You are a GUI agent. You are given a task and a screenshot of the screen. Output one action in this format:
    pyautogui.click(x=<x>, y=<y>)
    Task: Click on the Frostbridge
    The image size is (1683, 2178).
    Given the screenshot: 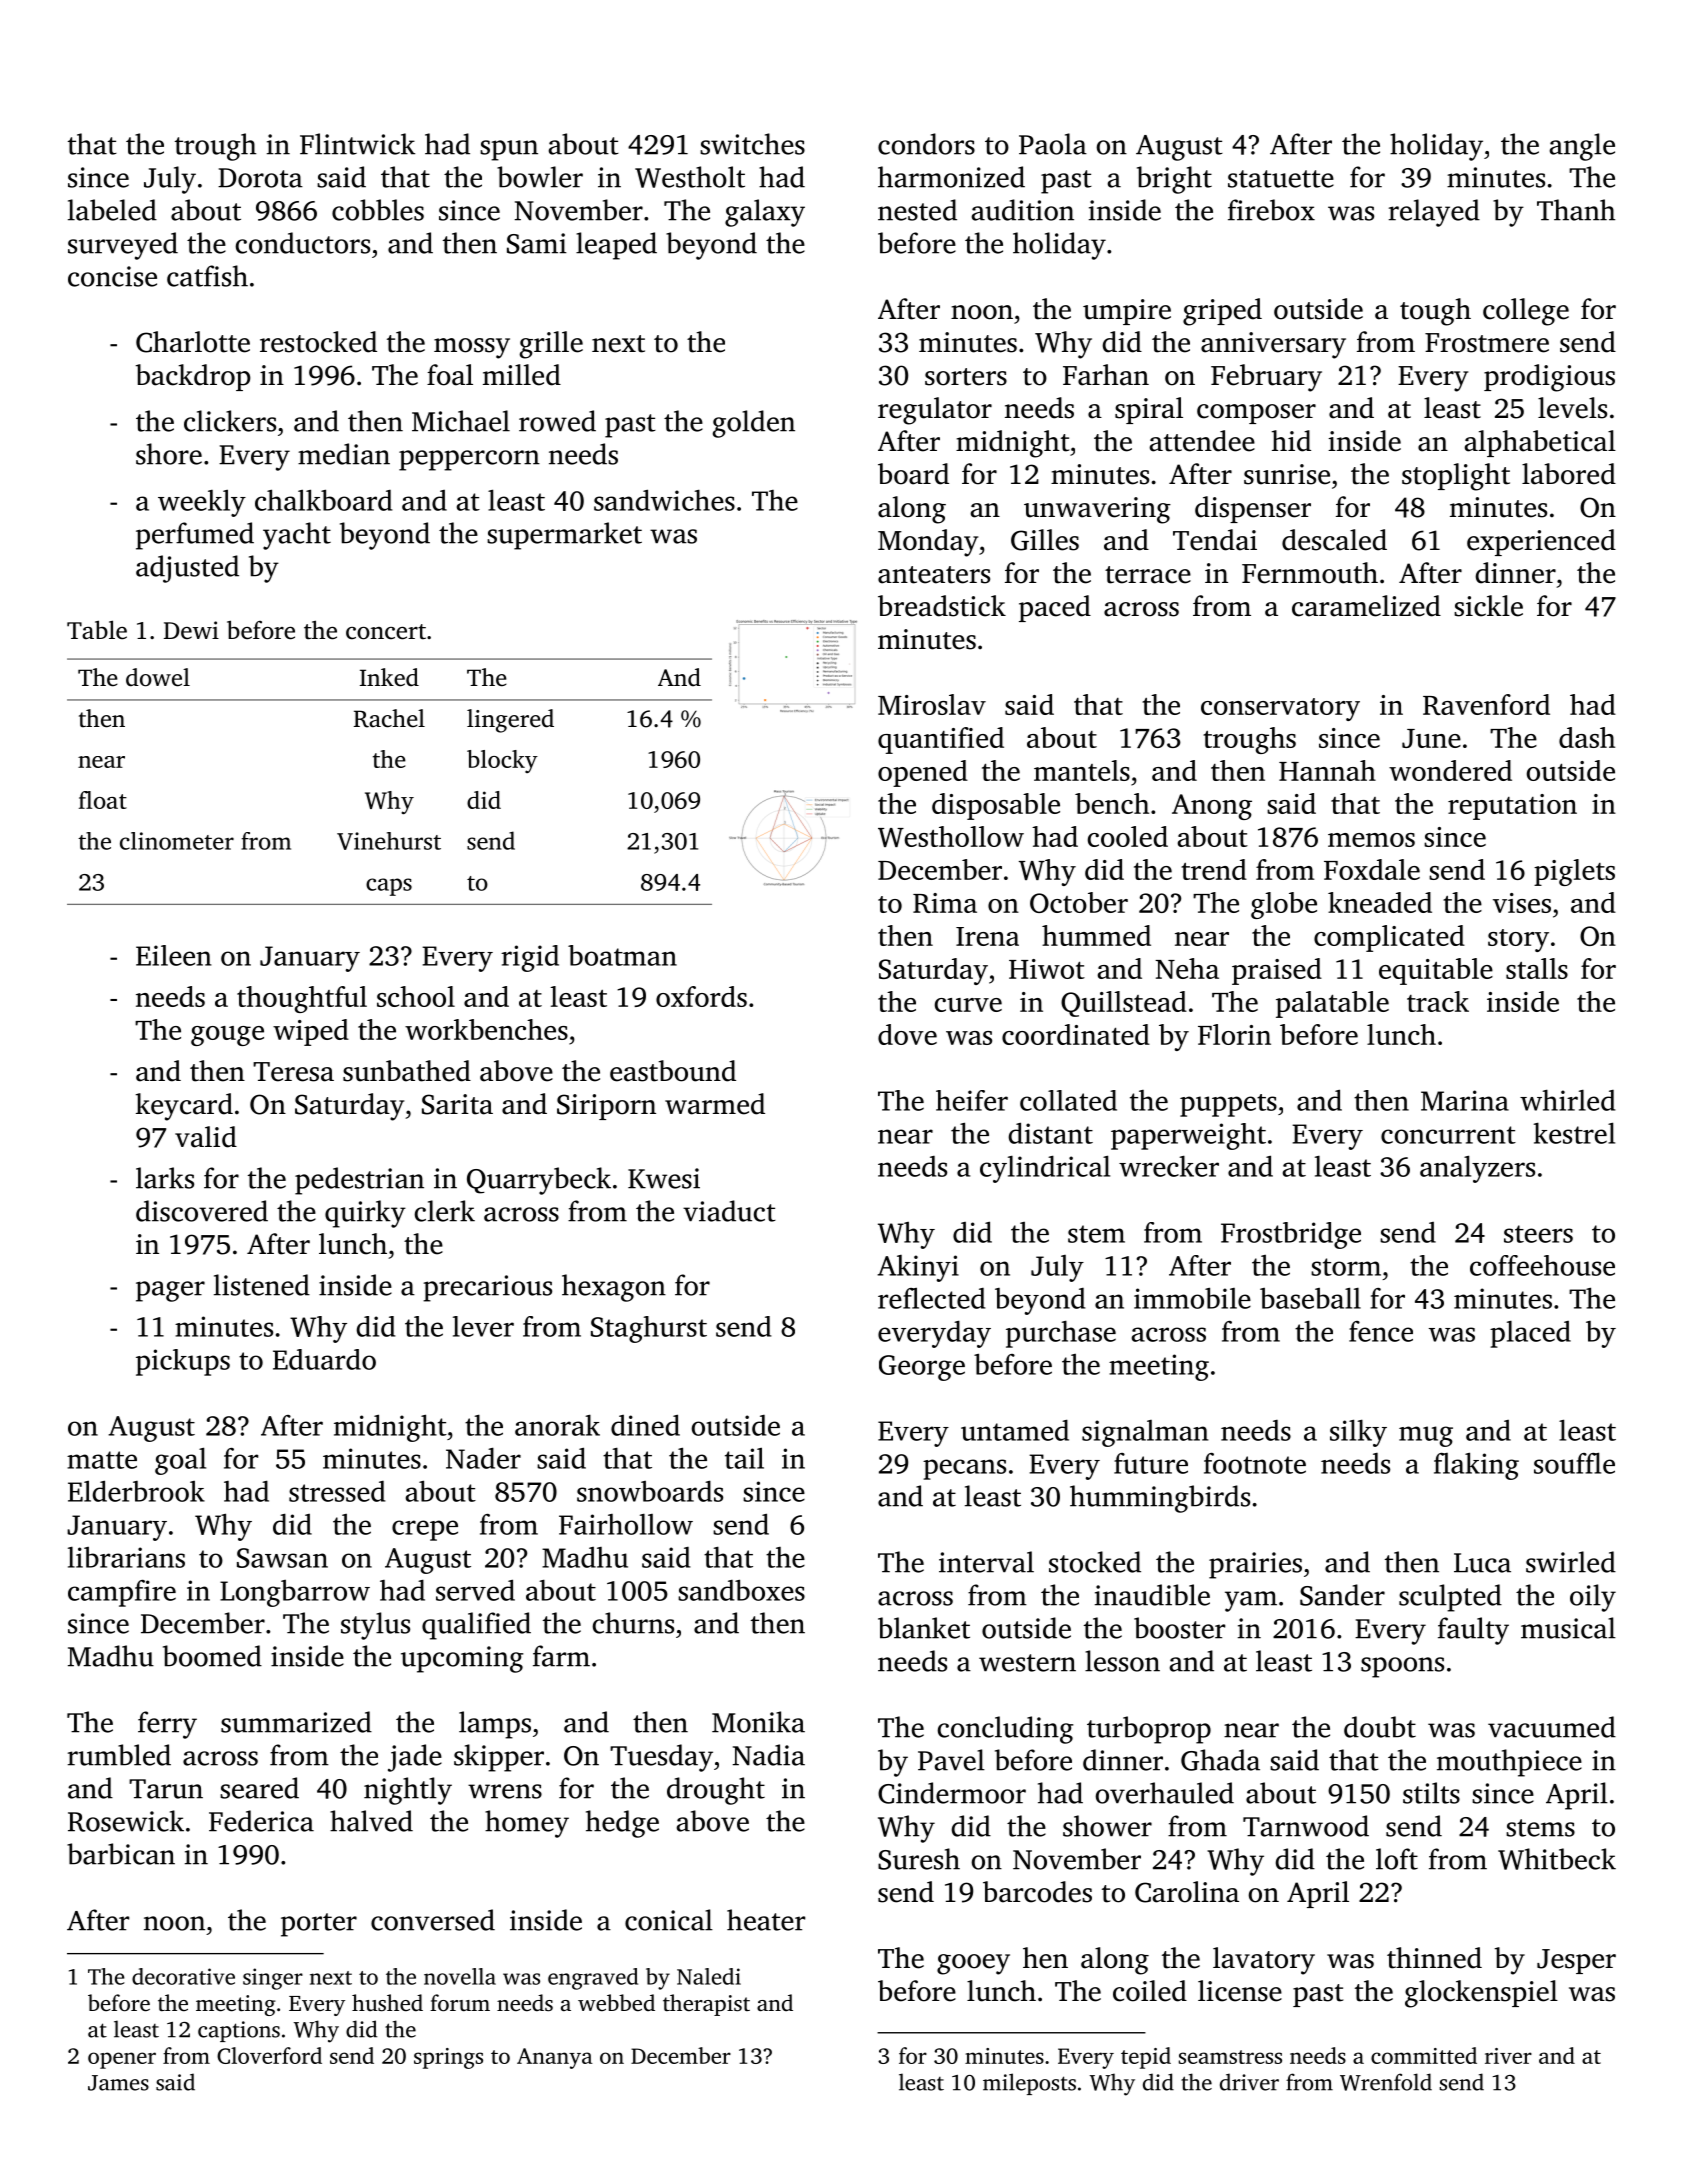 What is the action you would take?
    pyautogui.click(x=1291, y=1235)
